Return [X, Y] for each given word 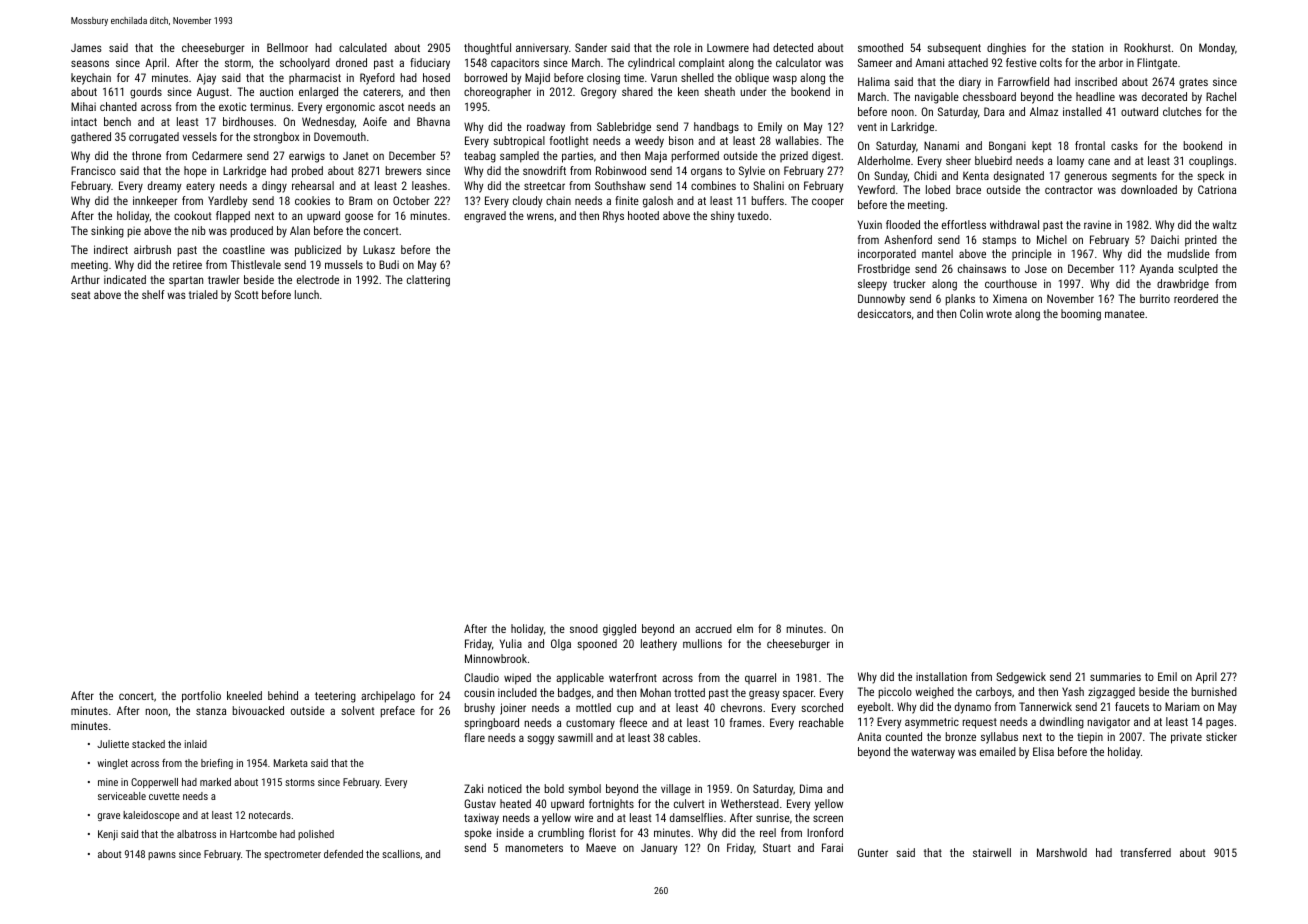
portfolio [201, 697]
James [86, 48]
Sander [591, 47]
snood [584, 628]
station [1087, 47]
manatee [1125, 314]
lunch [307, 294]
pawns [162, 856]
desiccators [884, 313]
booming [1081, 315]
